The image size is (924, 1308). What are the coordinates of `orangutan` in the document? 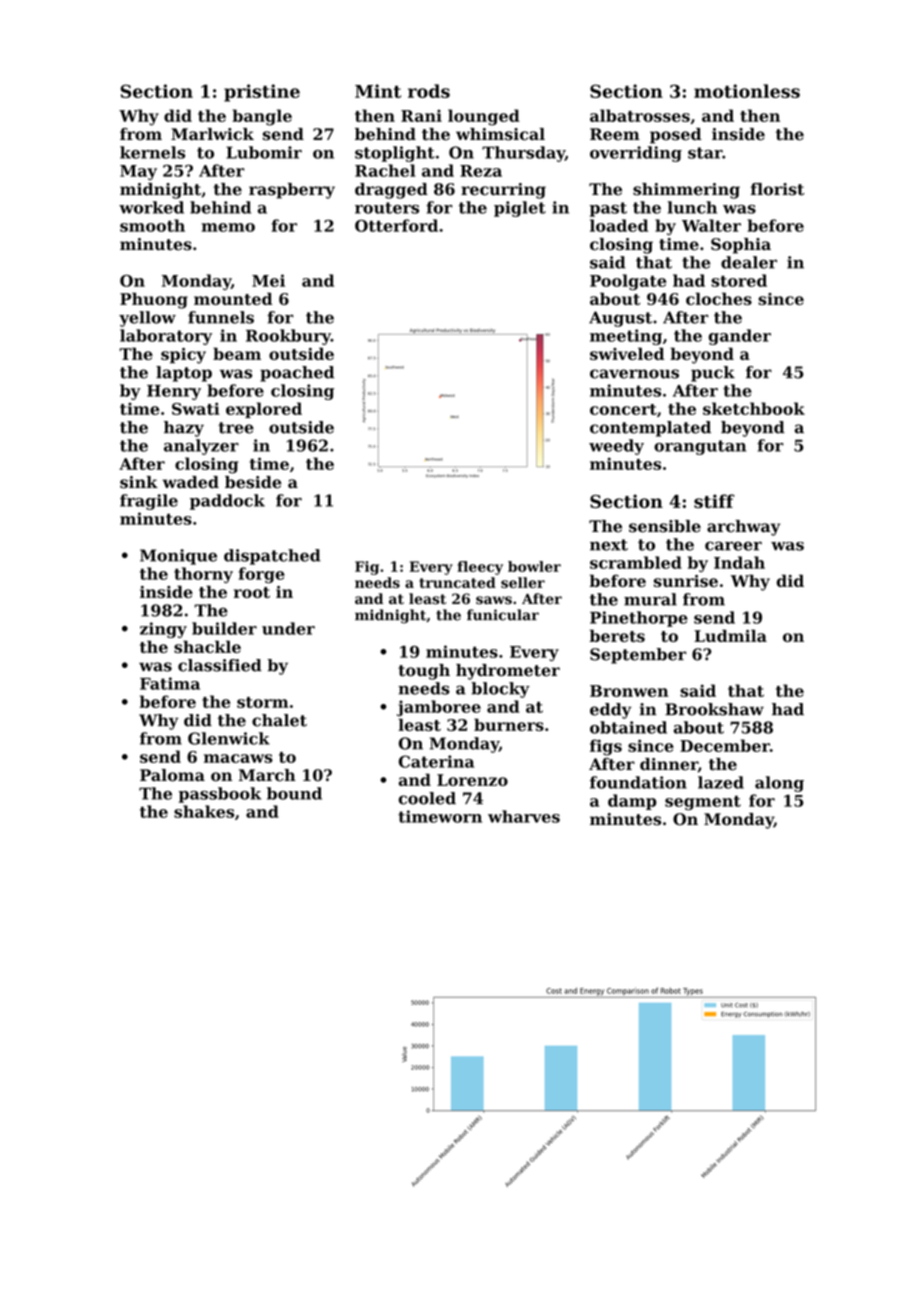 It's located at (700, 447).
